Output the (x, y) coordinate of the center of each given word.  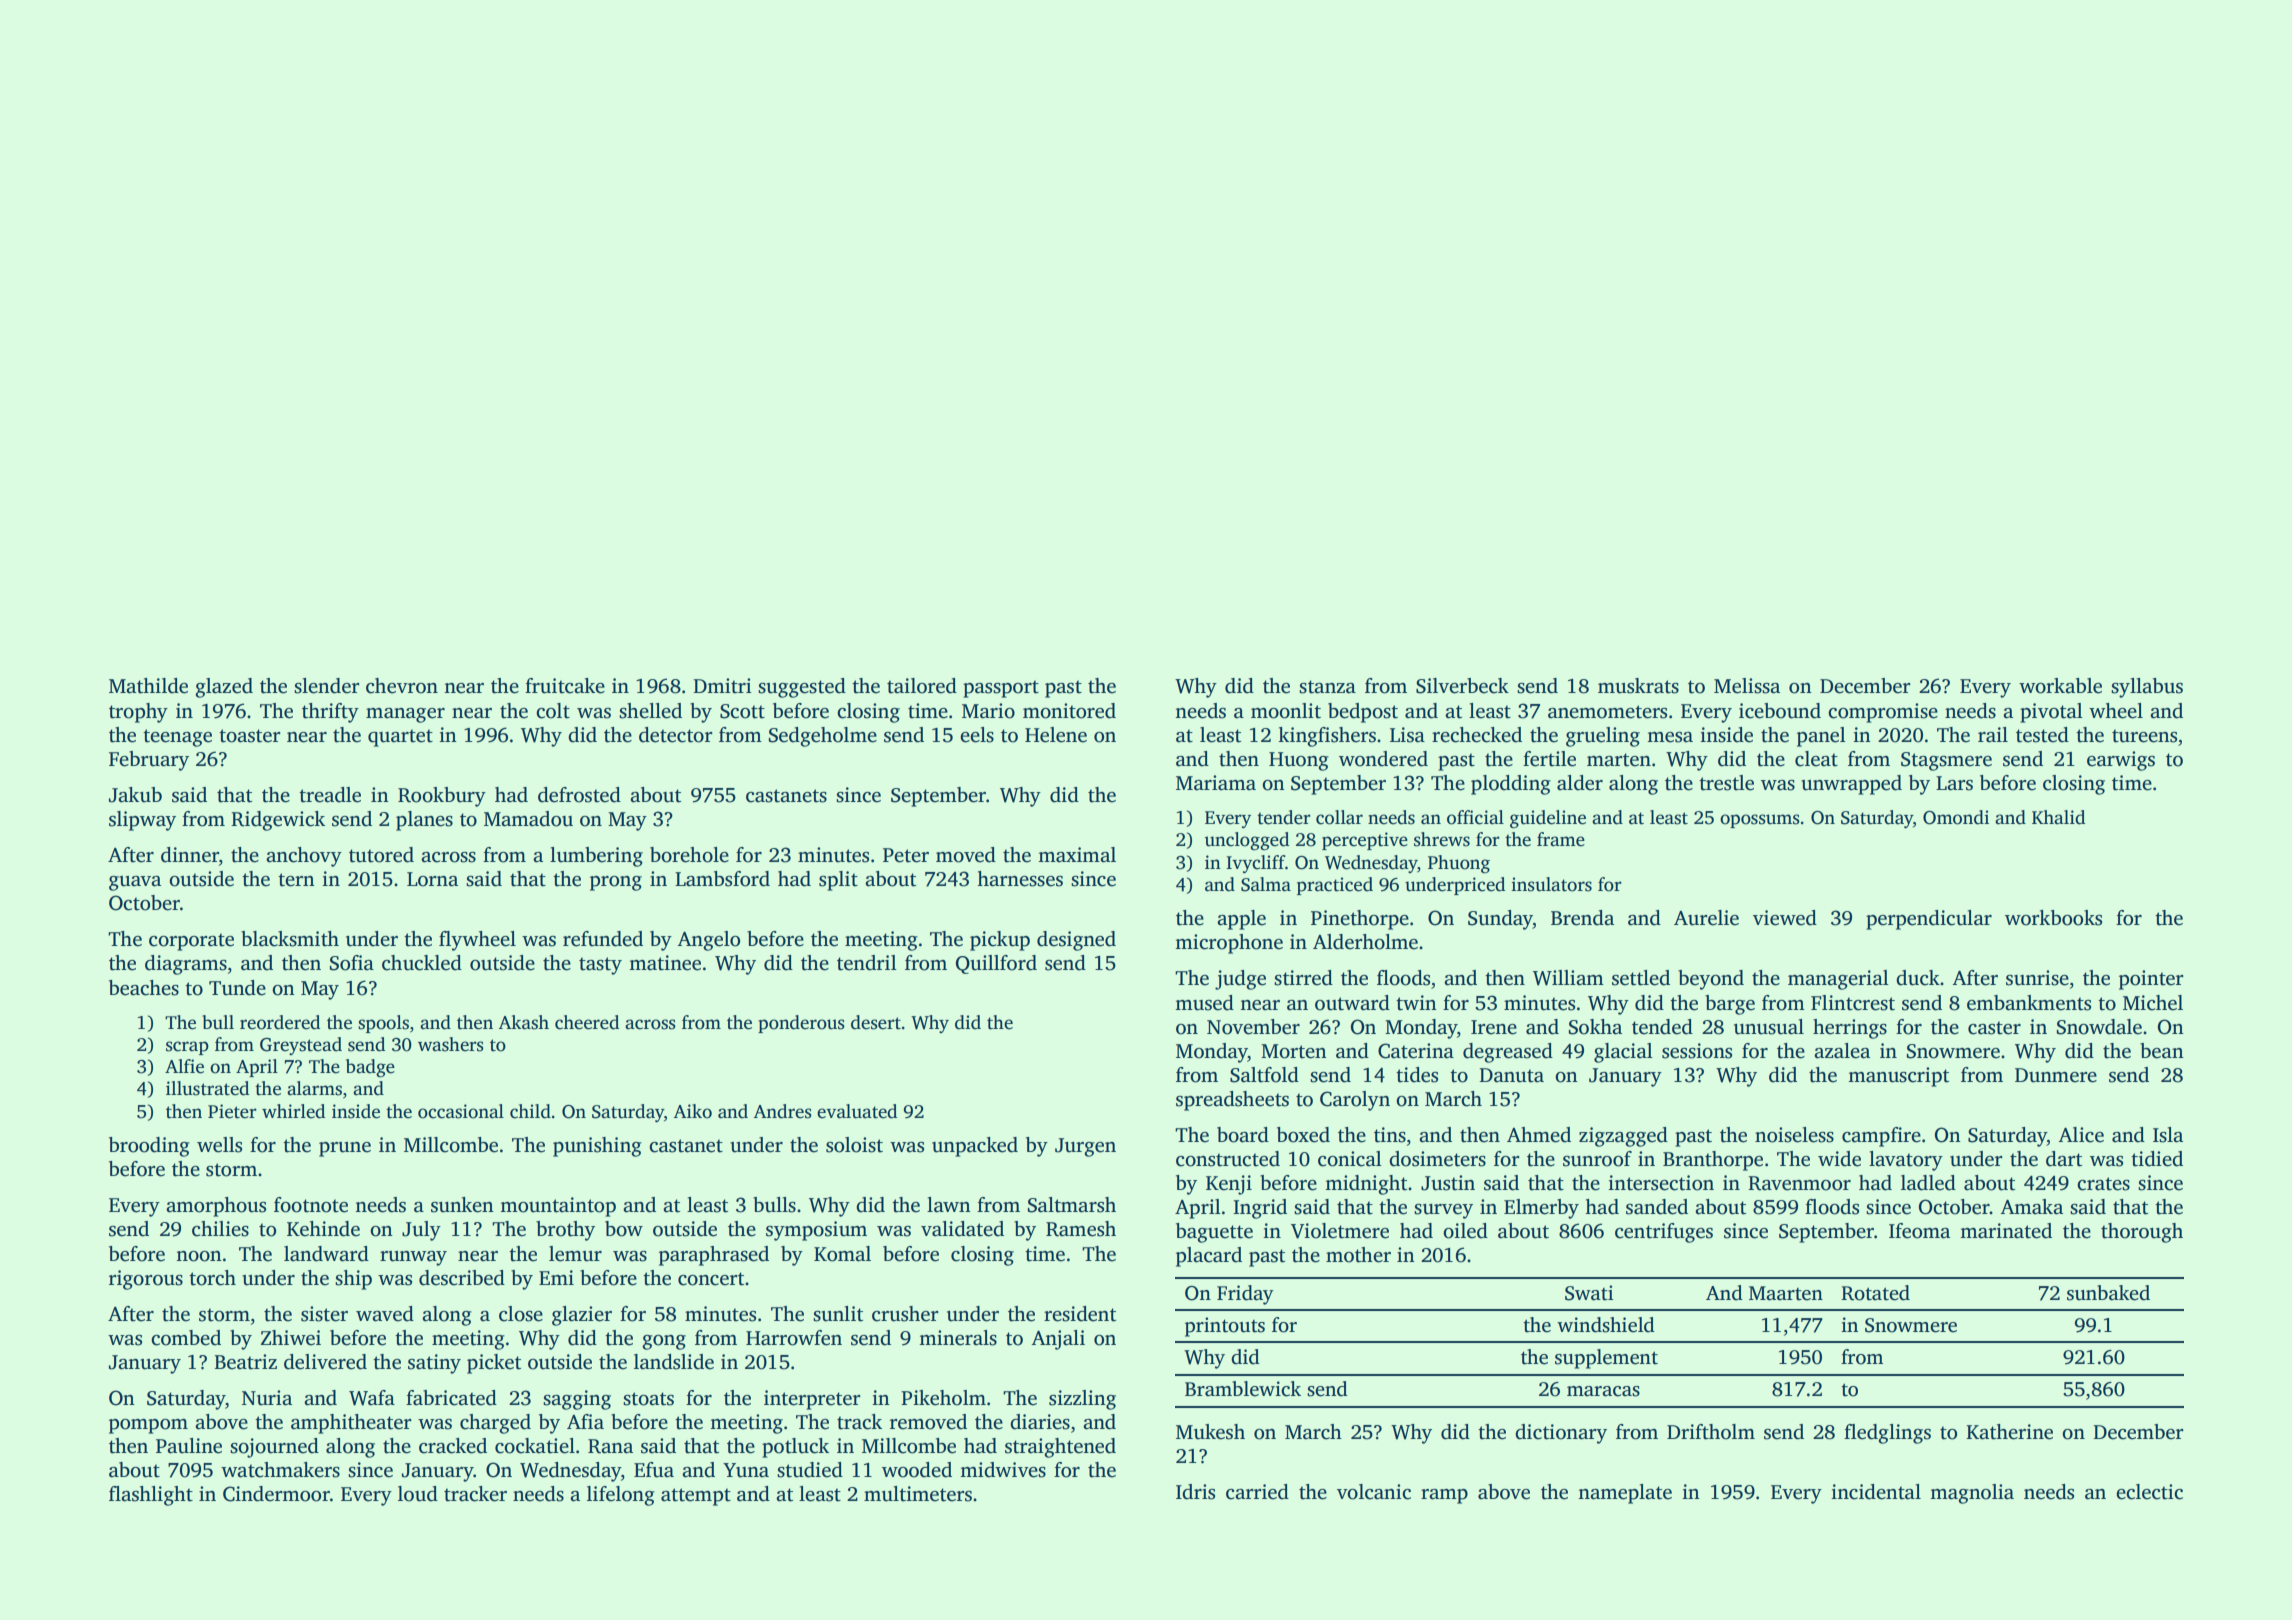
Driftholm (1711, 1432)
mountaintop (558, 1207)
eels (977, 735)
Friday (1245, 1295)
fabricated (451, 1398)
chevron (402, 686)
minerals (958, 1338)
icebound (1780, 711)
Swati (1589, 1293)
